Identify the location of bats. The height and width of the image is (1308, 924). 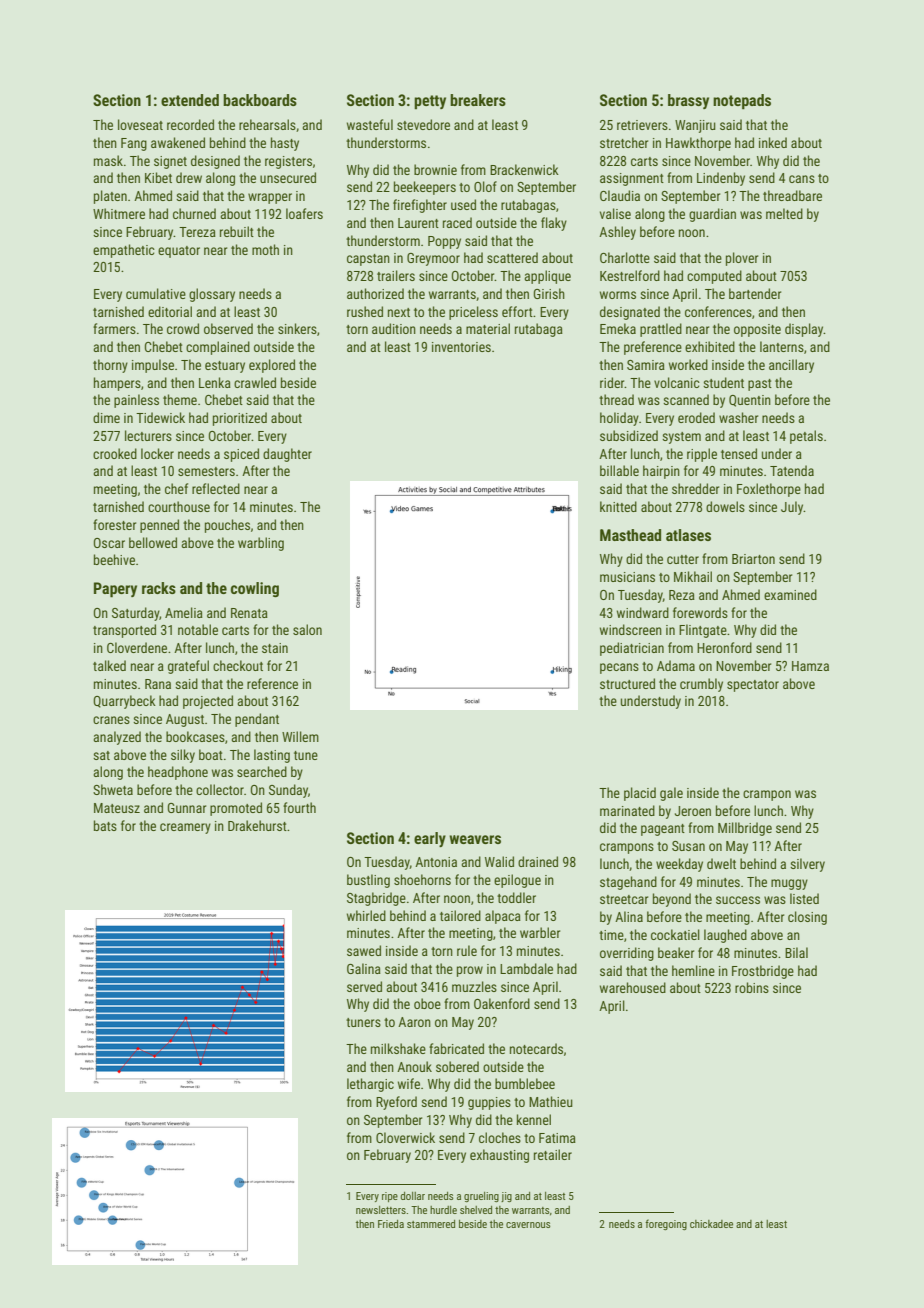
(105, 825).
